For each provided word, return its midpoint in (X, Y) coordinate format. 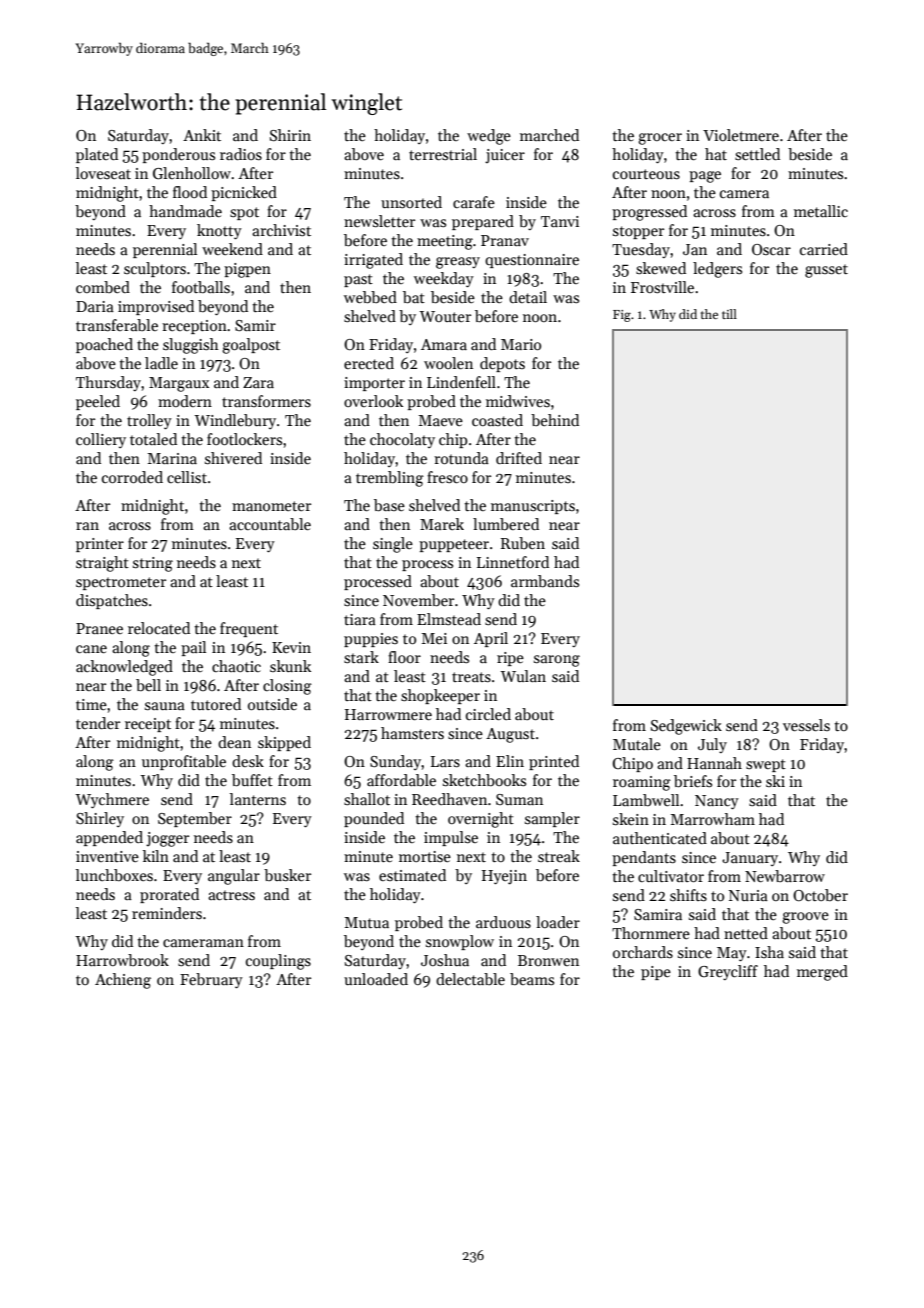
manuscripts (533, 507)
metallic (821, 211)
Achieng (123, 981)
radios (241, 154)
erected (369, 363)
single (393, 545)
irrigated (373, 261)
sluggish (191, 346)
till (729, 314)
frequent (249, 629)
